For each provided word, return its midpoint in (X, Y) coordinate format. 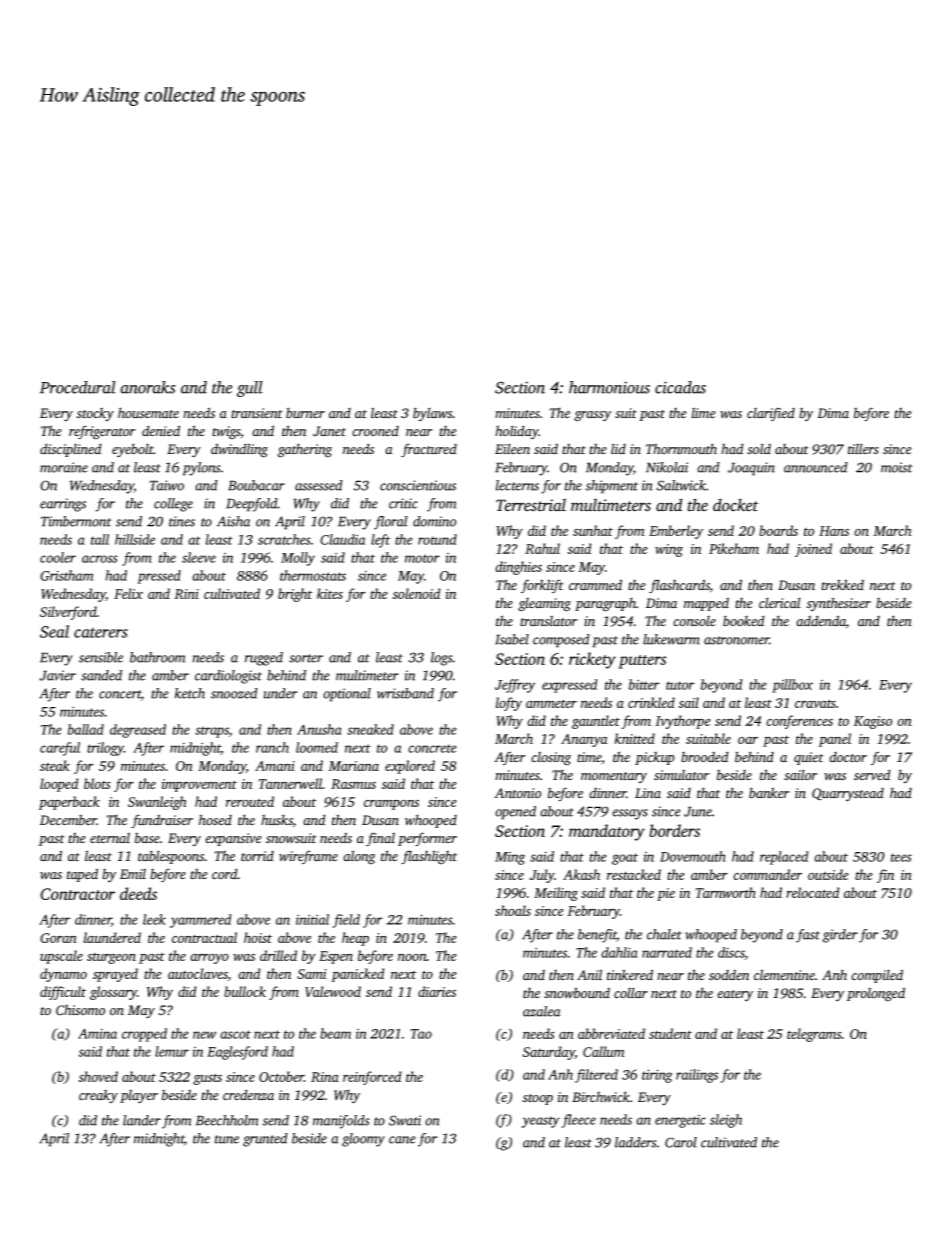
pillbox (792, 686)
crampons (391, 805)
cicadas (680, 387)
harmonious (609, 387)
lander (142, 1120)
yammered (200, 921)
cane (402, 1140)
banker (769, 793)
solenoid (416, 593)
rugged (264, 659)
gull (250, 389)
